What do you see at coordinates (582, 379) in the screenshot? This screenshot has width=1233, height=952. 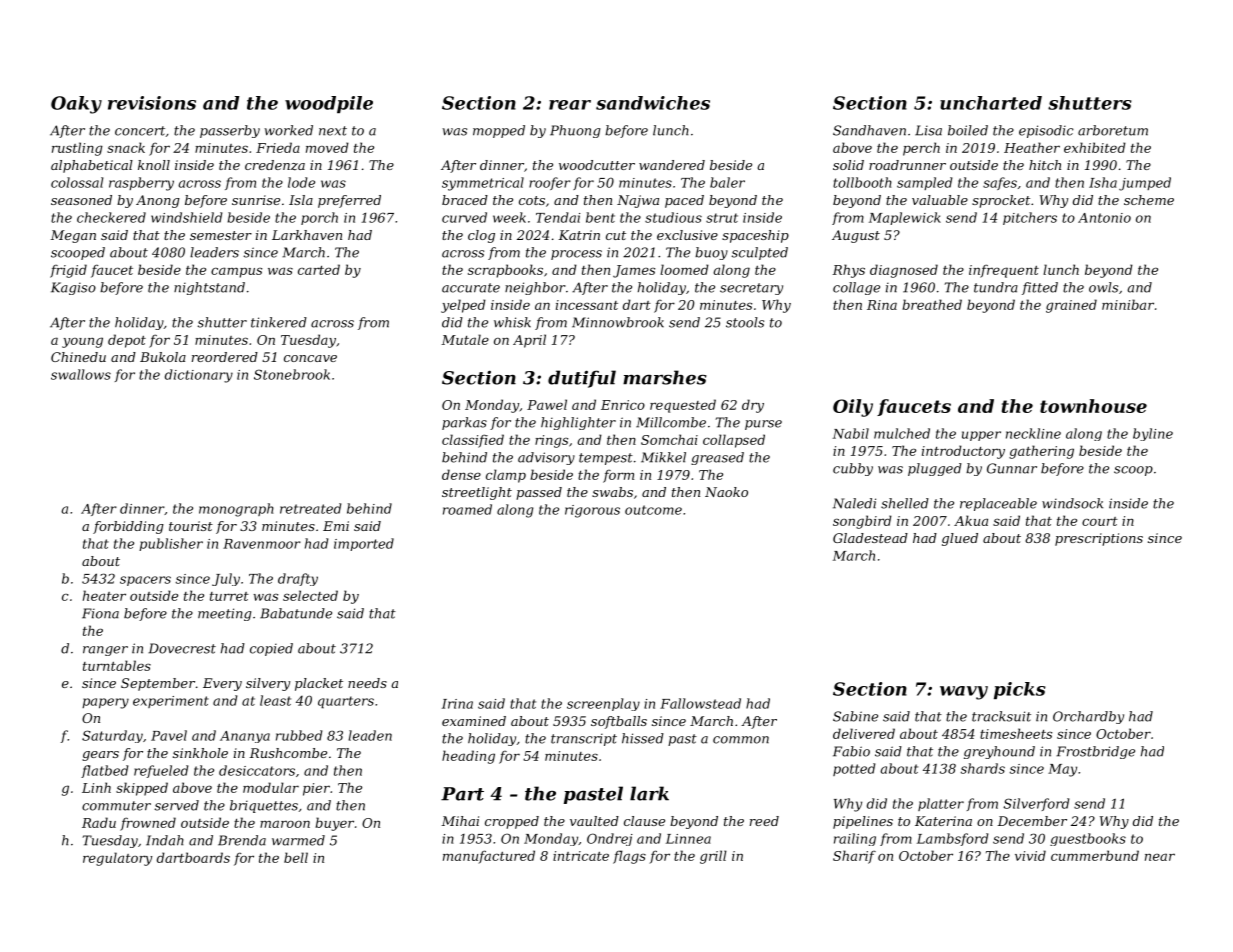 I see `dutiful` at bounding box center [582, 379].
